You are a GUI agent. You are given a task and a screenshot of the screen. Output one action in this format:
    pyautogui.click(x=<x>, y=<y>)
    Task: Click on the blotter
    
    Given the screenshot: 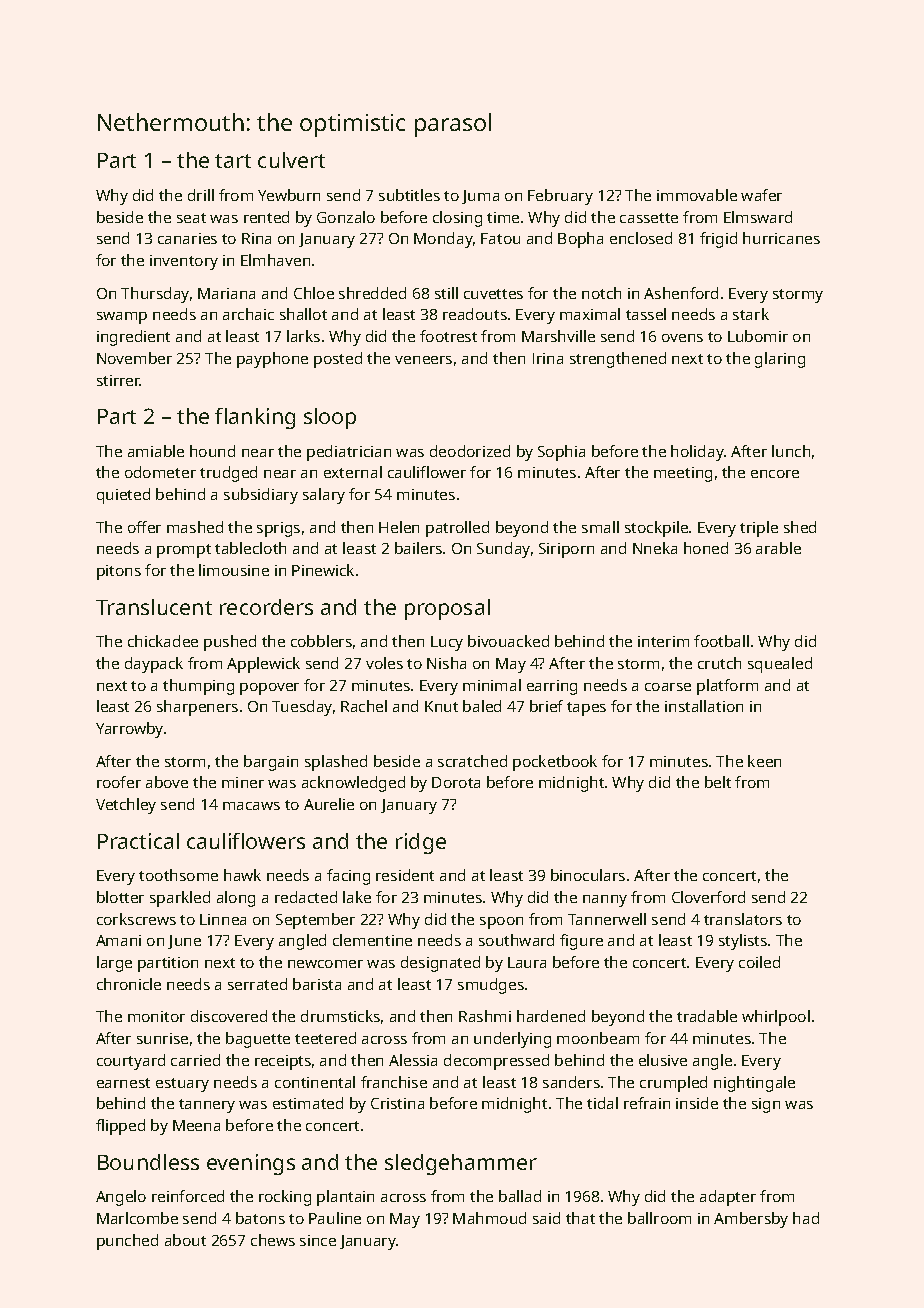 What is the action you would take?
    pyautogui.click(x=120, y=897)
